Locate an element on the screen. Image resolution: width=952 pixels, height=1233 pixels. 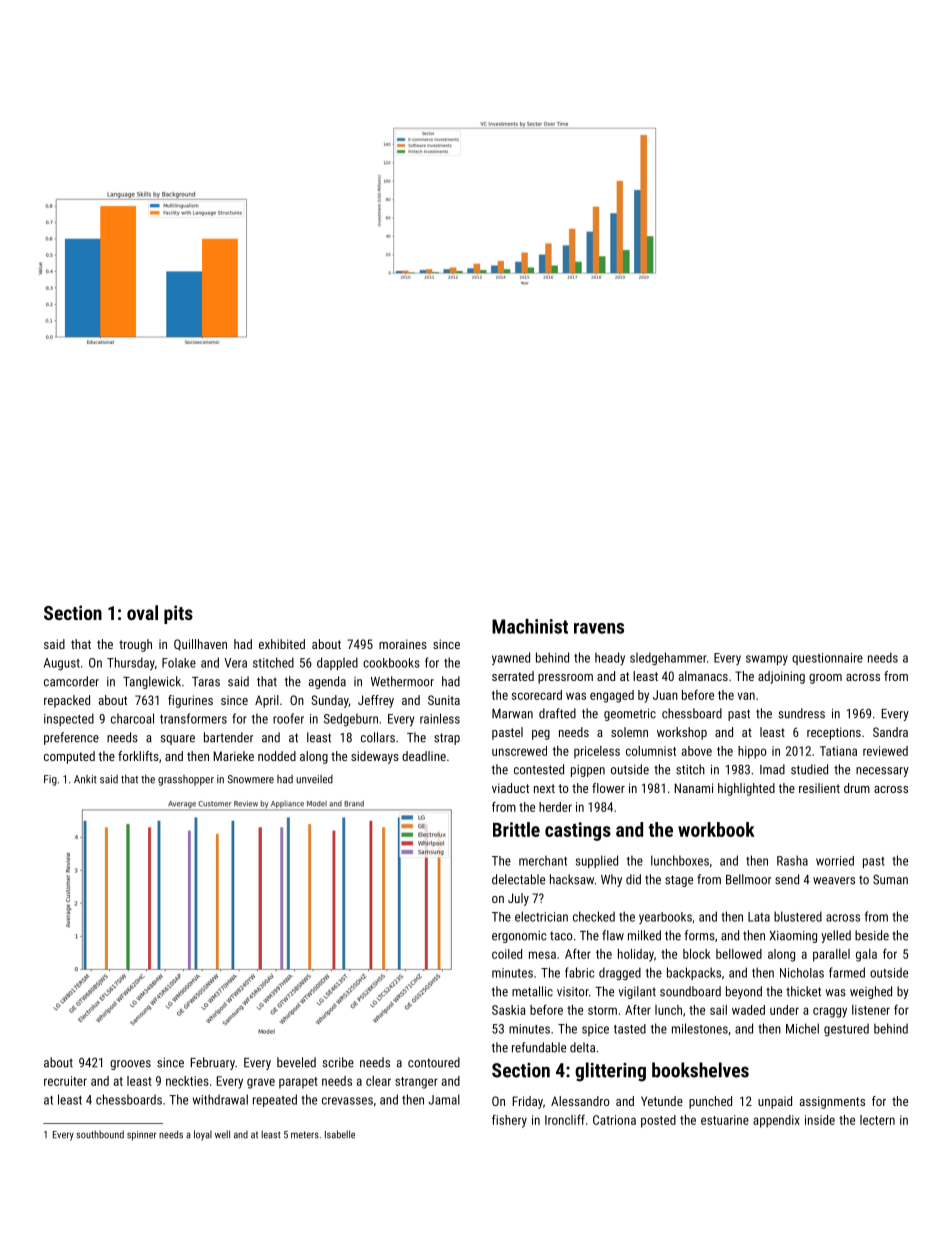
pits is located at coordinates (178, 614).
